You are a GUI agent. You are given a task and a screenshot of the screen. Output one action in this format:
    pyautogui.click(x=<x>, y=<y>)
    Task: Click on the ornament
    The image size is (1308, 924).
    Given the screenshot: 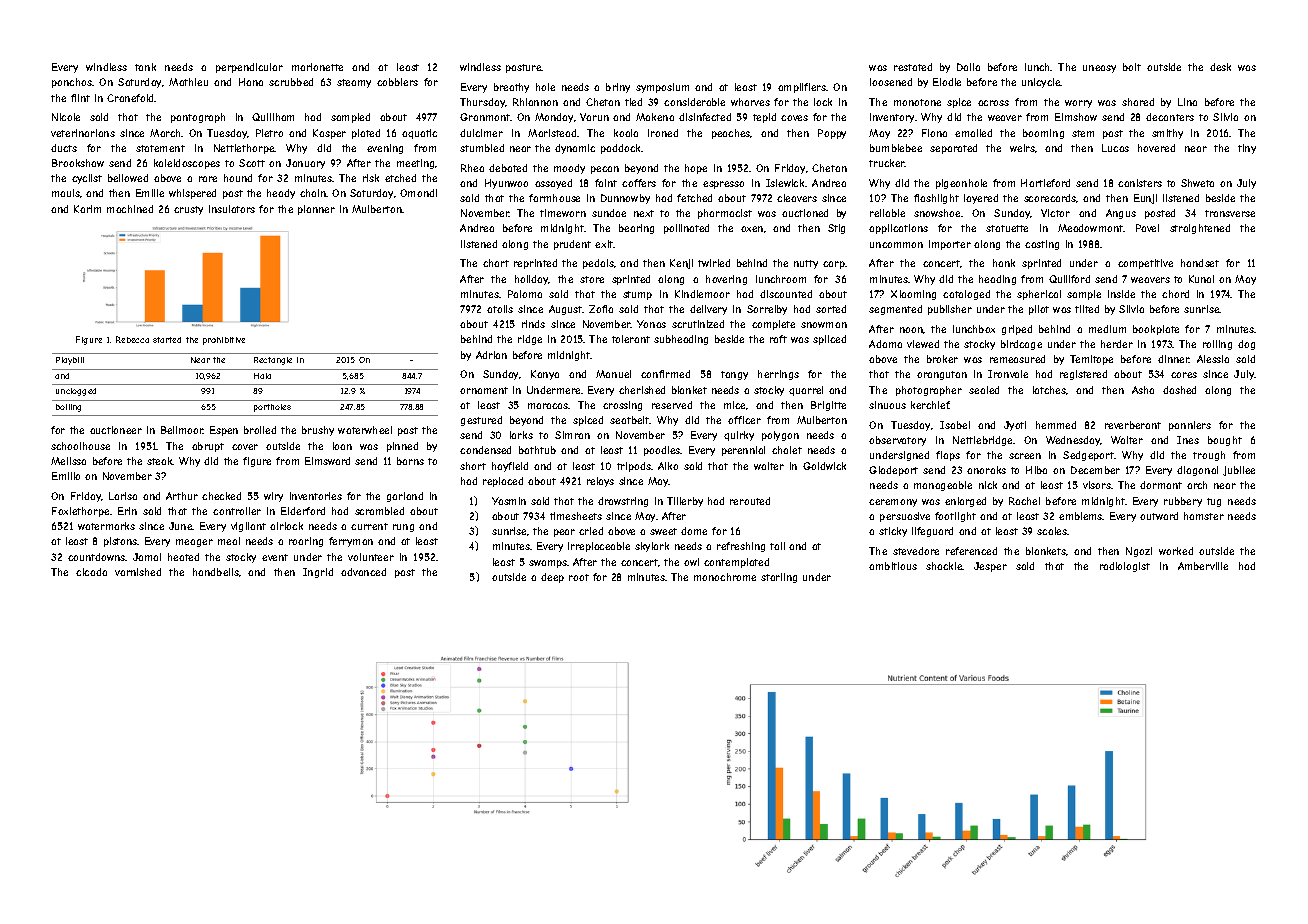 What is the action you would take?
    pyautogui.click(x=484, y=390)
